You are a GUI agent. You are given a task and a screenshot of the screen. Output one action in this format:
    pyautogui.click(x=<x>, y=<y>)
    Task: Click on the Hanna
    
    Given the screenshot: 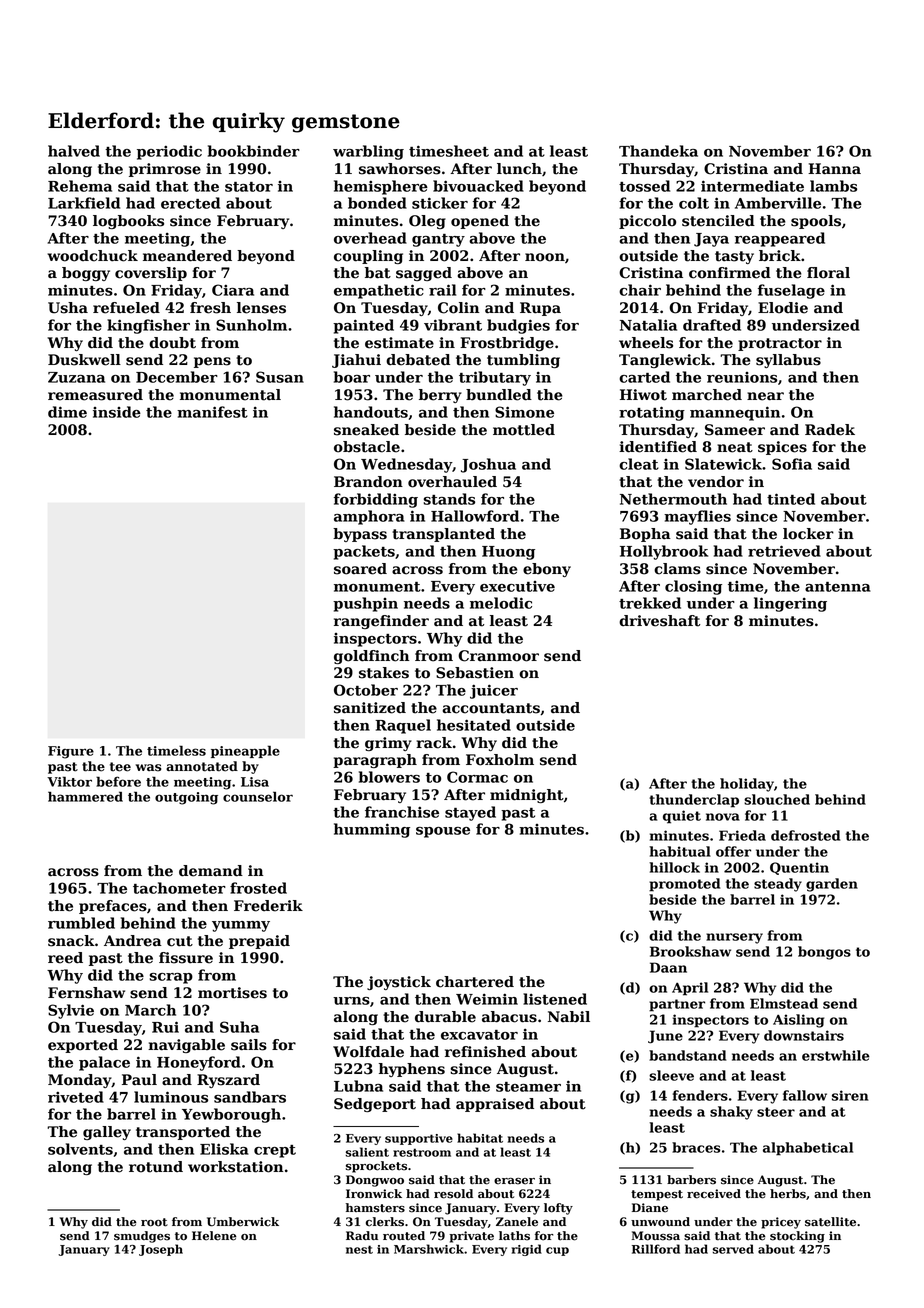 What is the action you would take?
    pyautogui.click(x=834, y=169)
